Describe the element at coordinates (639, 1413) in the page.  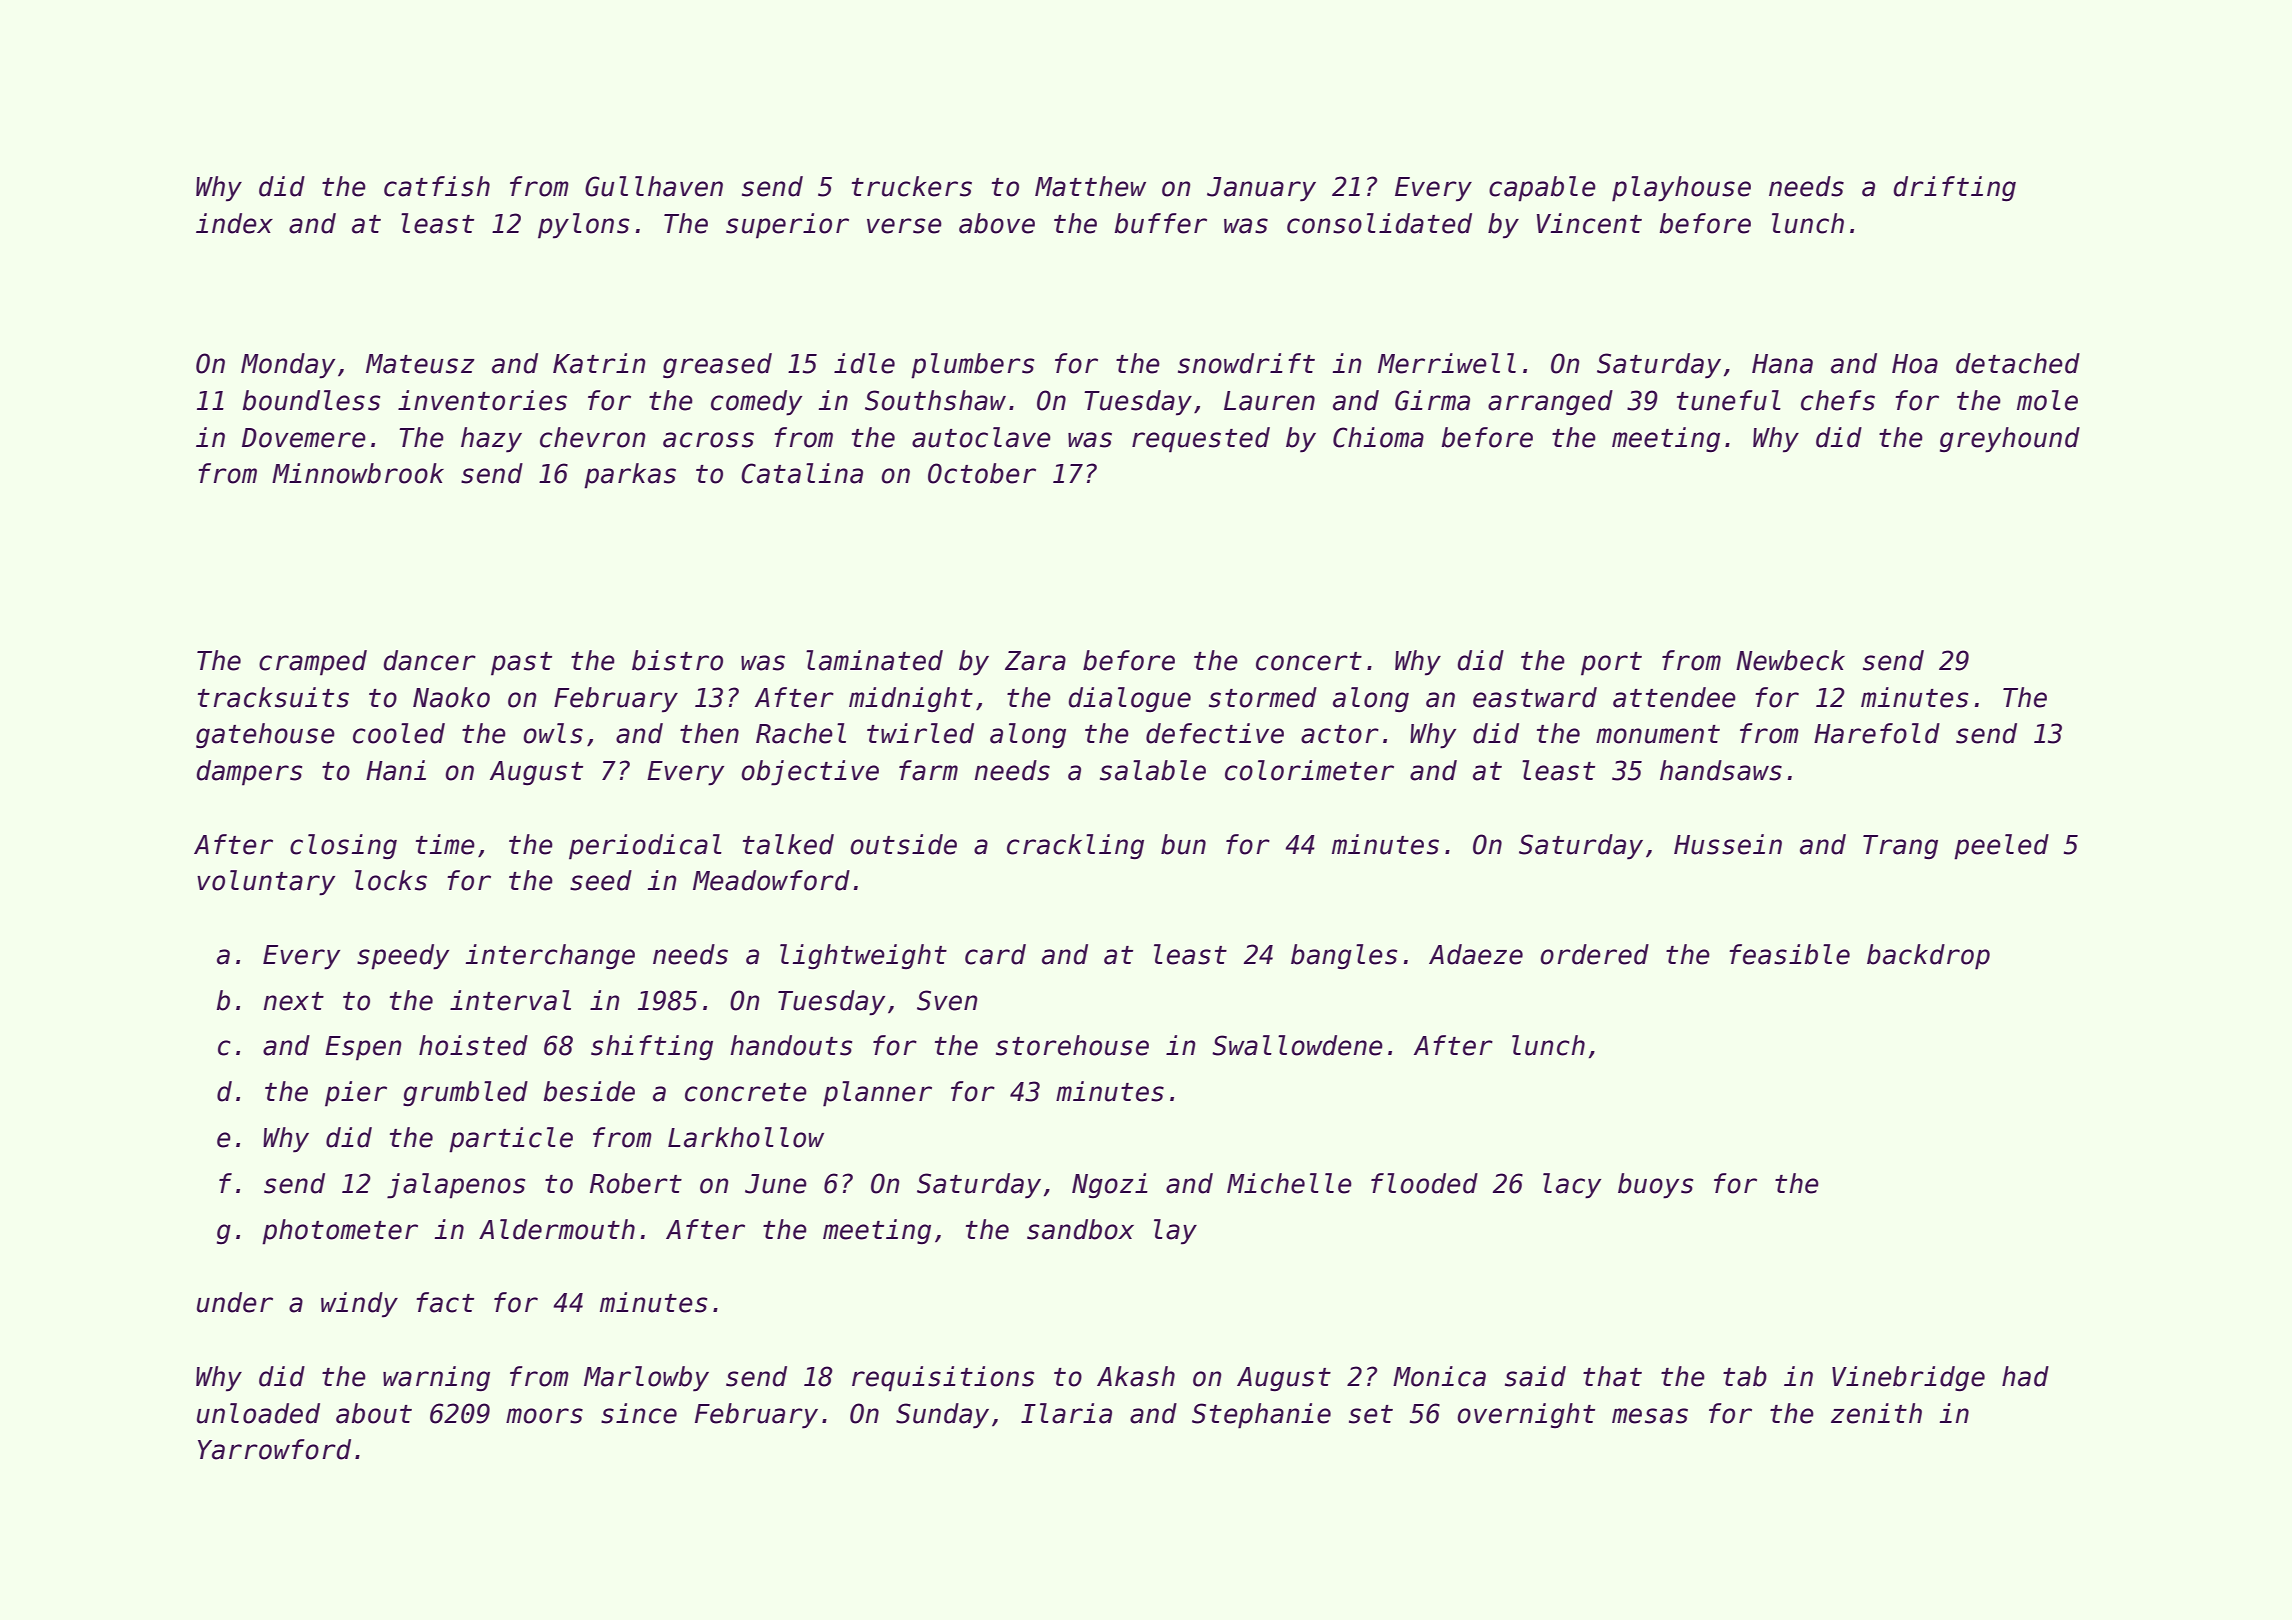
I see `since` at that location.
